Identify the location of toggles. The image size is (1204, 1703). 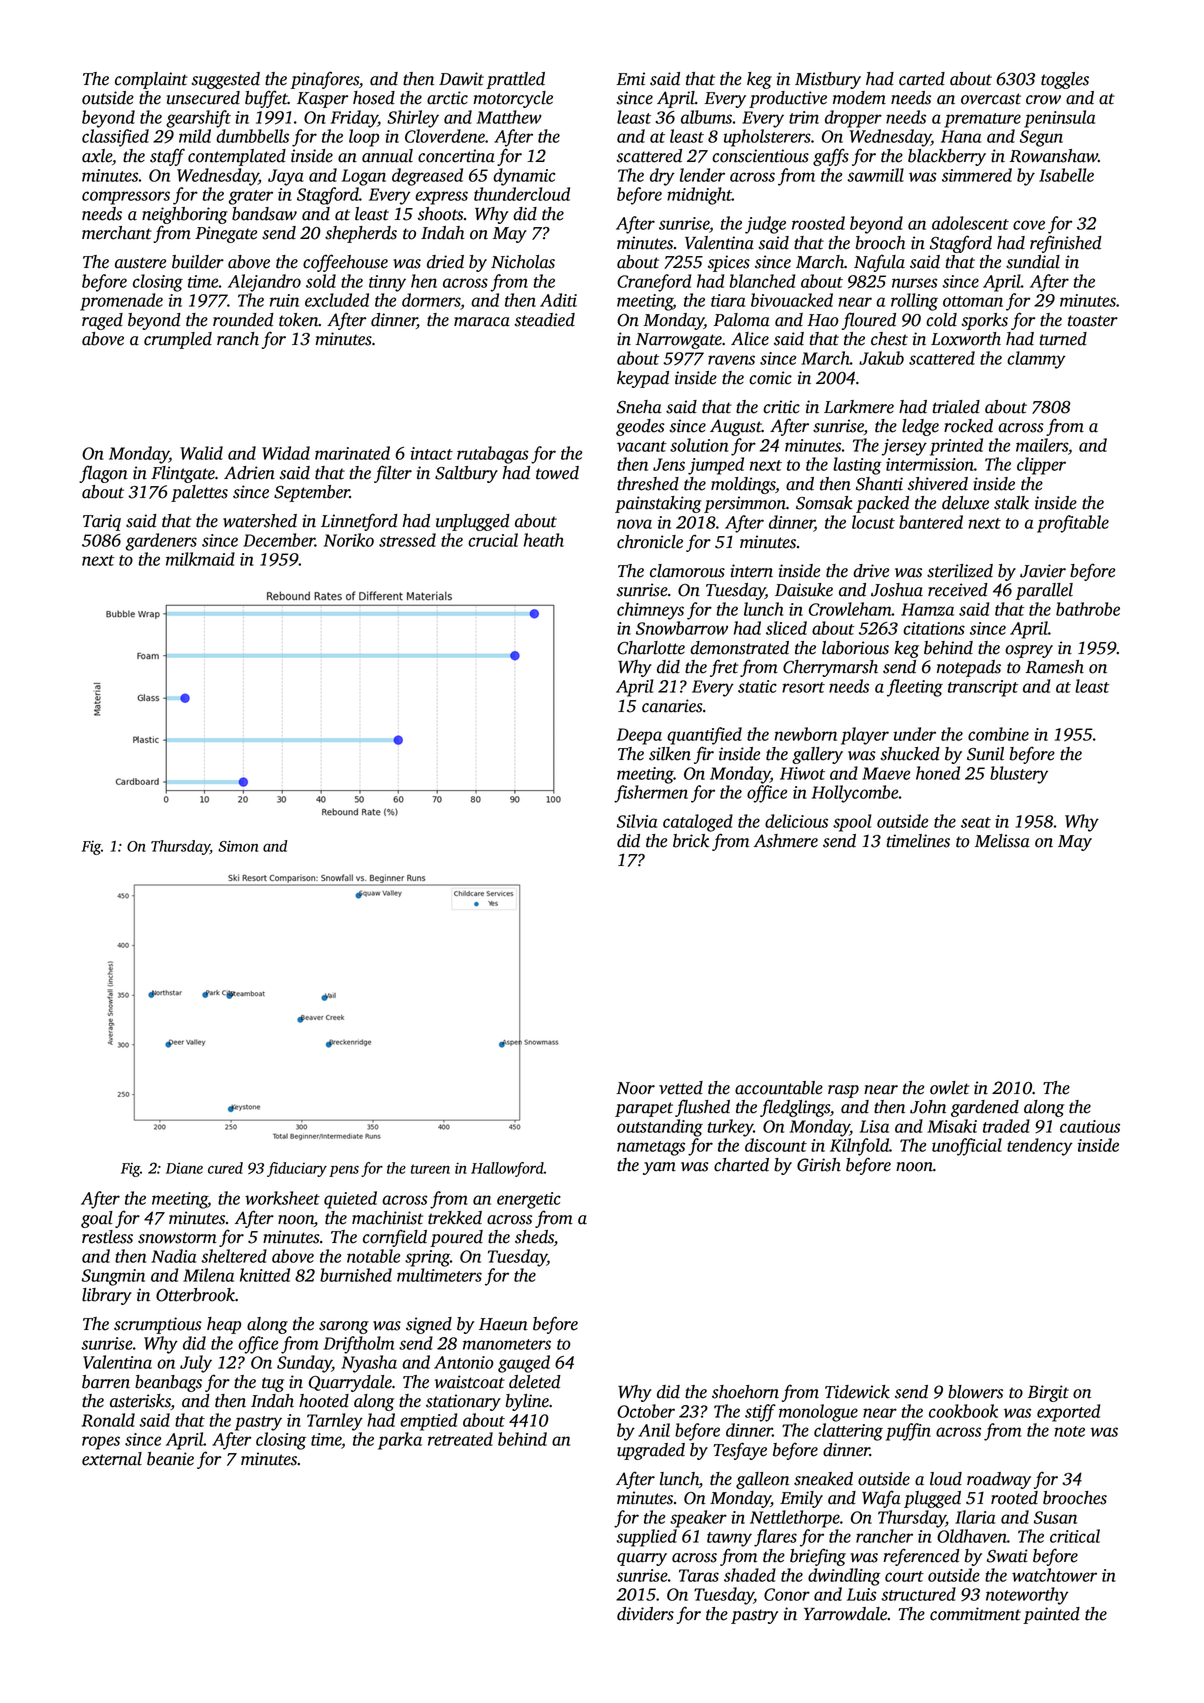
(1065, 80).
